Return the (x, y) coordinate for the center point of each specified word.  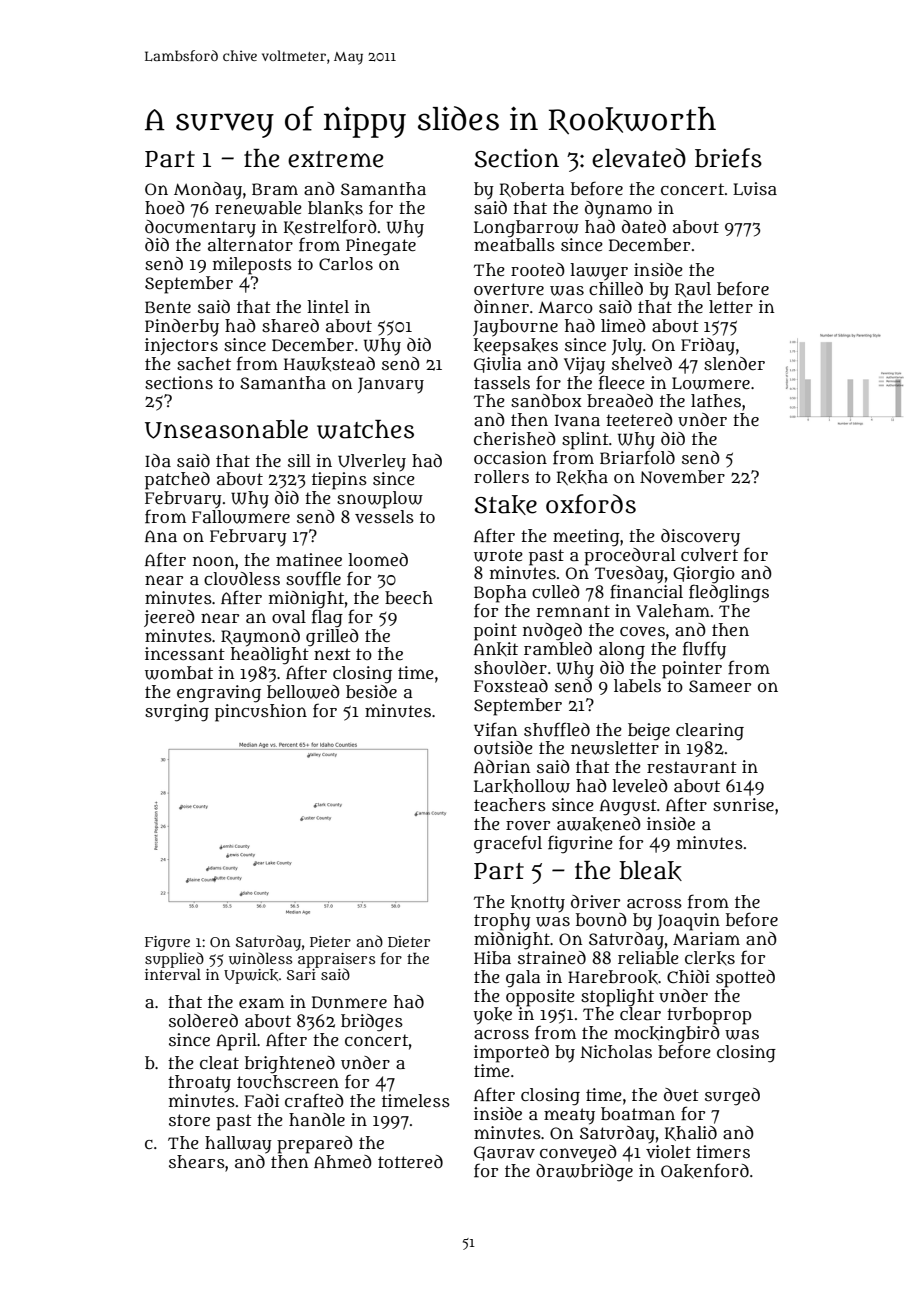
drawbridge (584, 1173)
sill (299, 460)
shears (197, 1162)
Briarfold (637, 457)
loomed (378, 559)
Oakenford (705, 1171)
